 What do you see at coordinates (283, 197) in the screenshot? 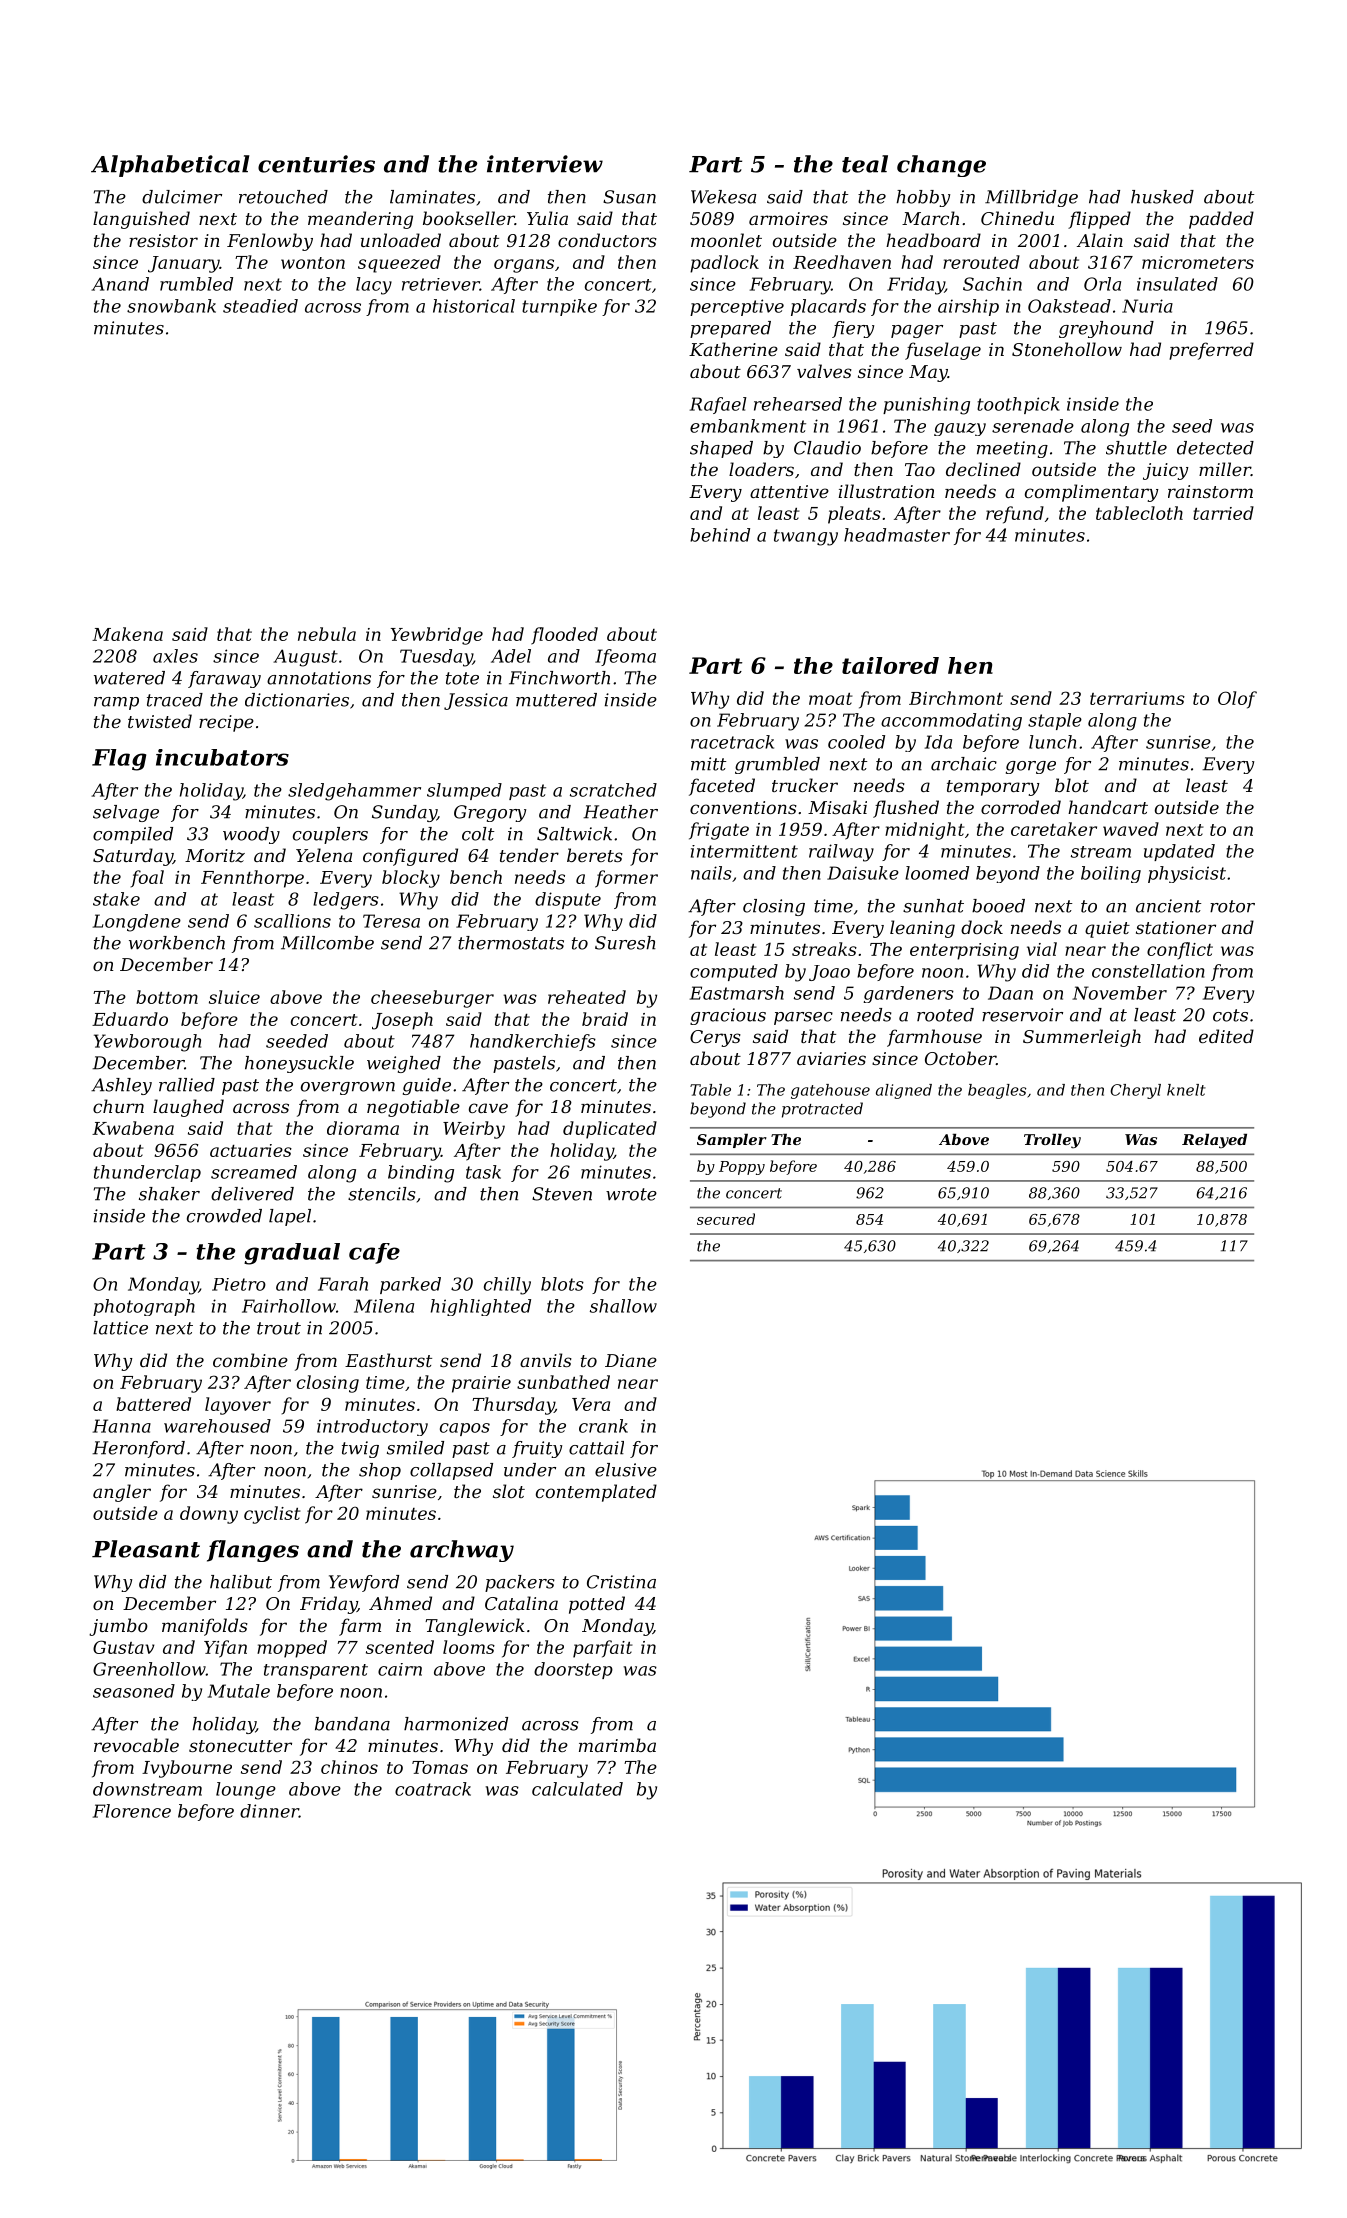
I see `retouched` at bounding box center [283, 197].
